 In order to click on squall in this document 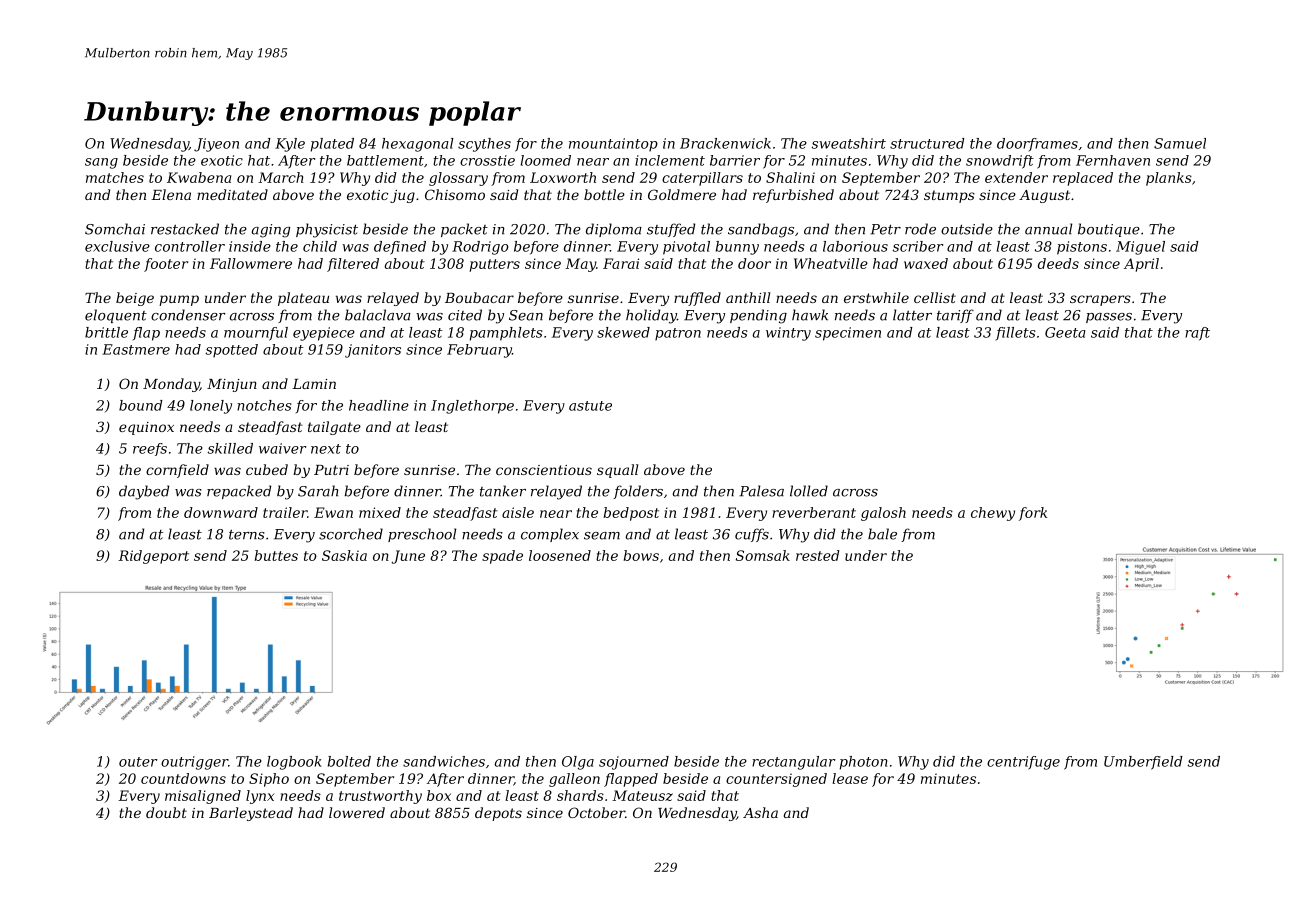, I will do `click(617, 471)`.
